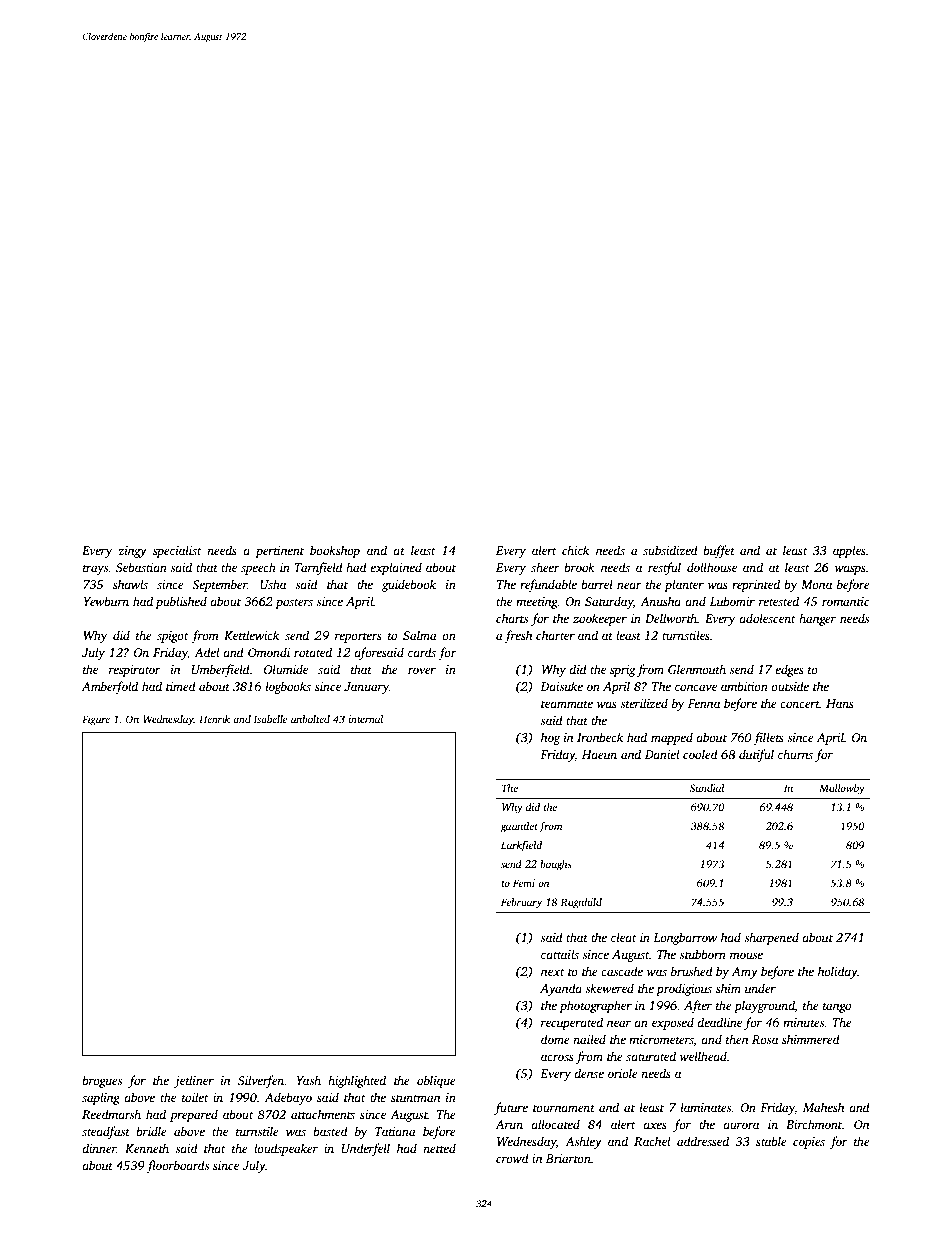 Image resolution: width=952 pixels, height=1233 pixels. What do you see at coordinates (102, 1081) in the document?
I see `brogues` at bounding box center [102, 1081].
